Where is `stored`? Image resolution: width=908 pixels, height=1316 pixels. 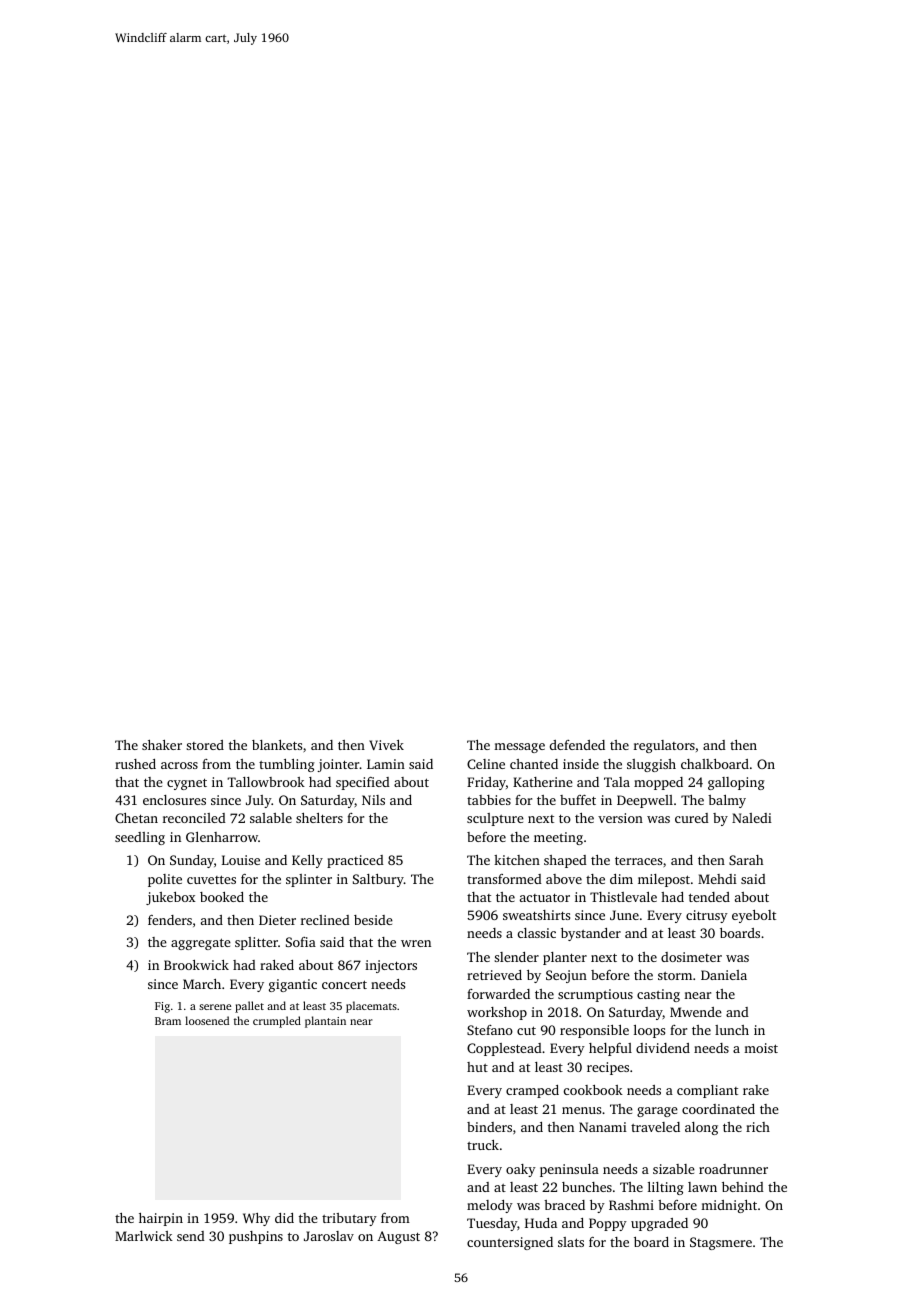 stored is located at coordinates (205, 745).
